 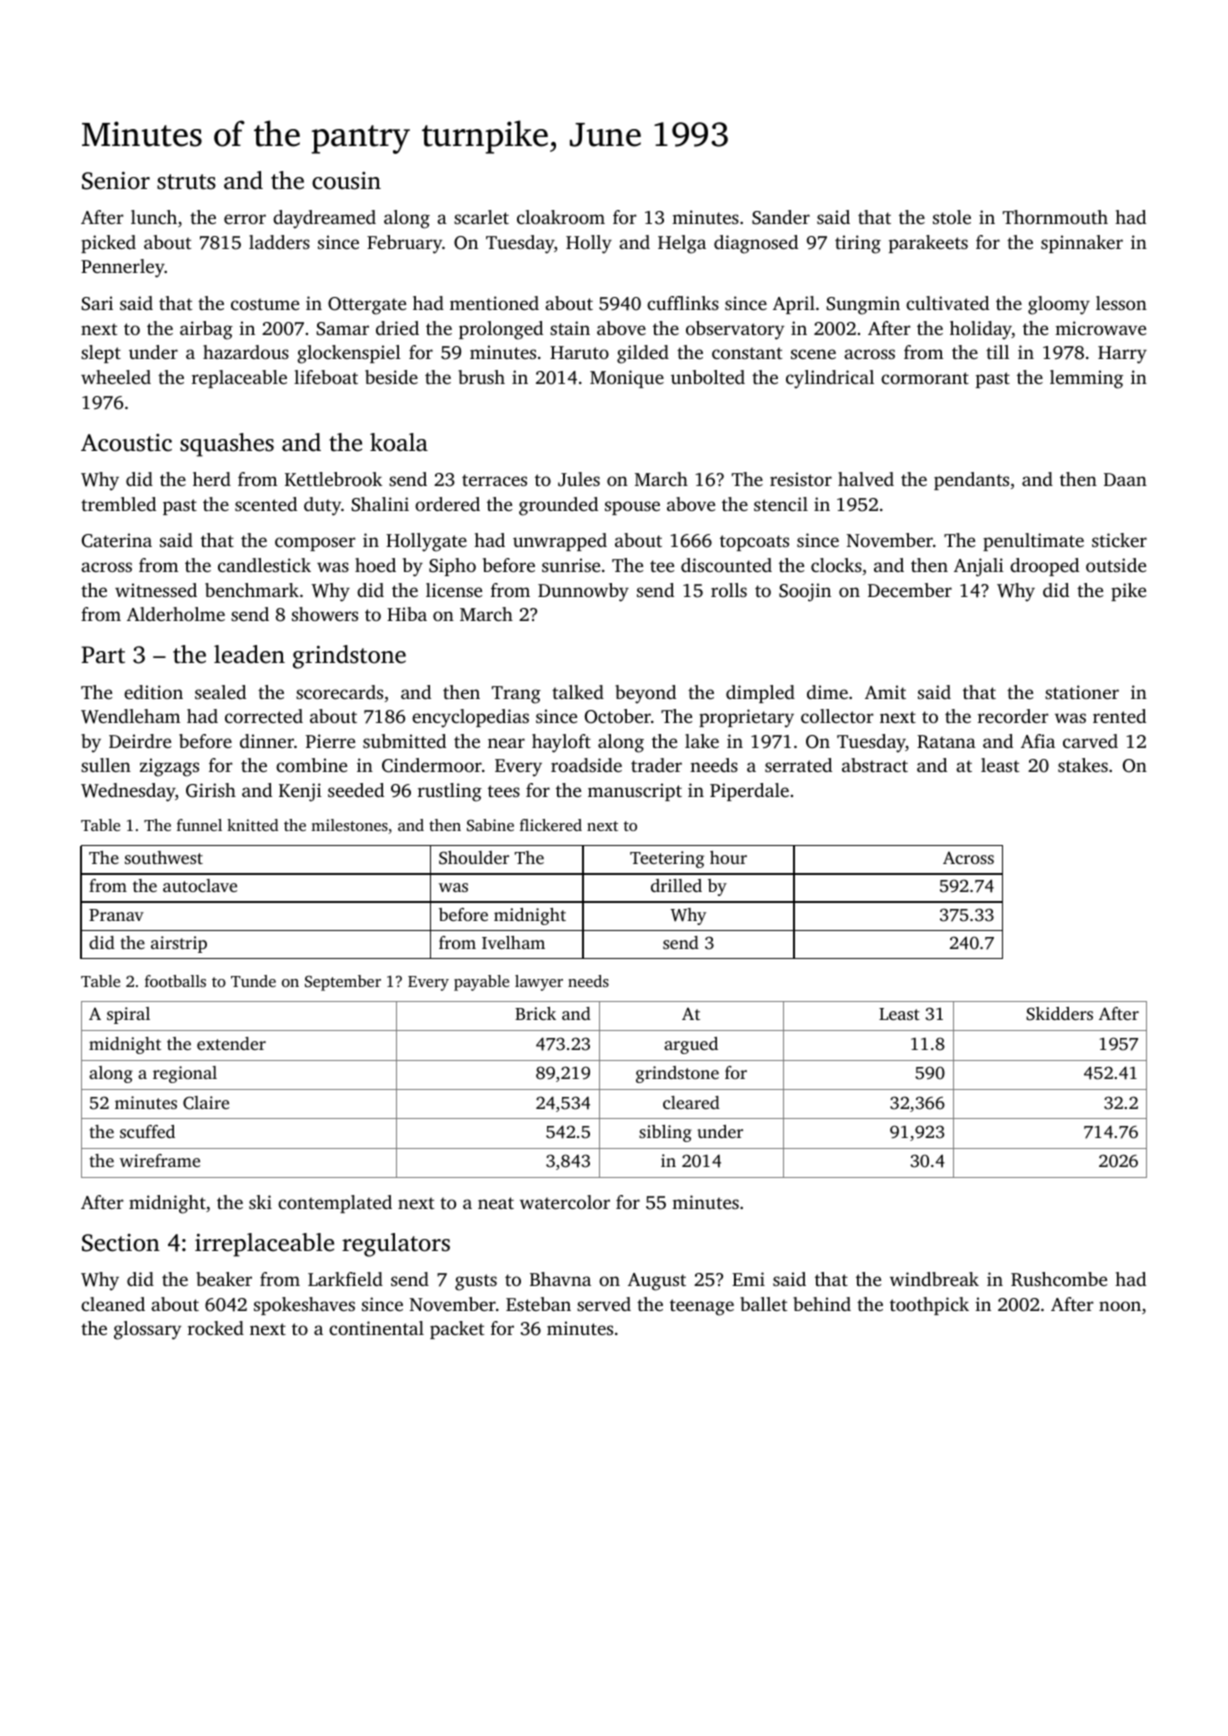 What do you see at coordinates (756, 244) in the document?
I see `diagnosed` at bounding box center [756, 244].
